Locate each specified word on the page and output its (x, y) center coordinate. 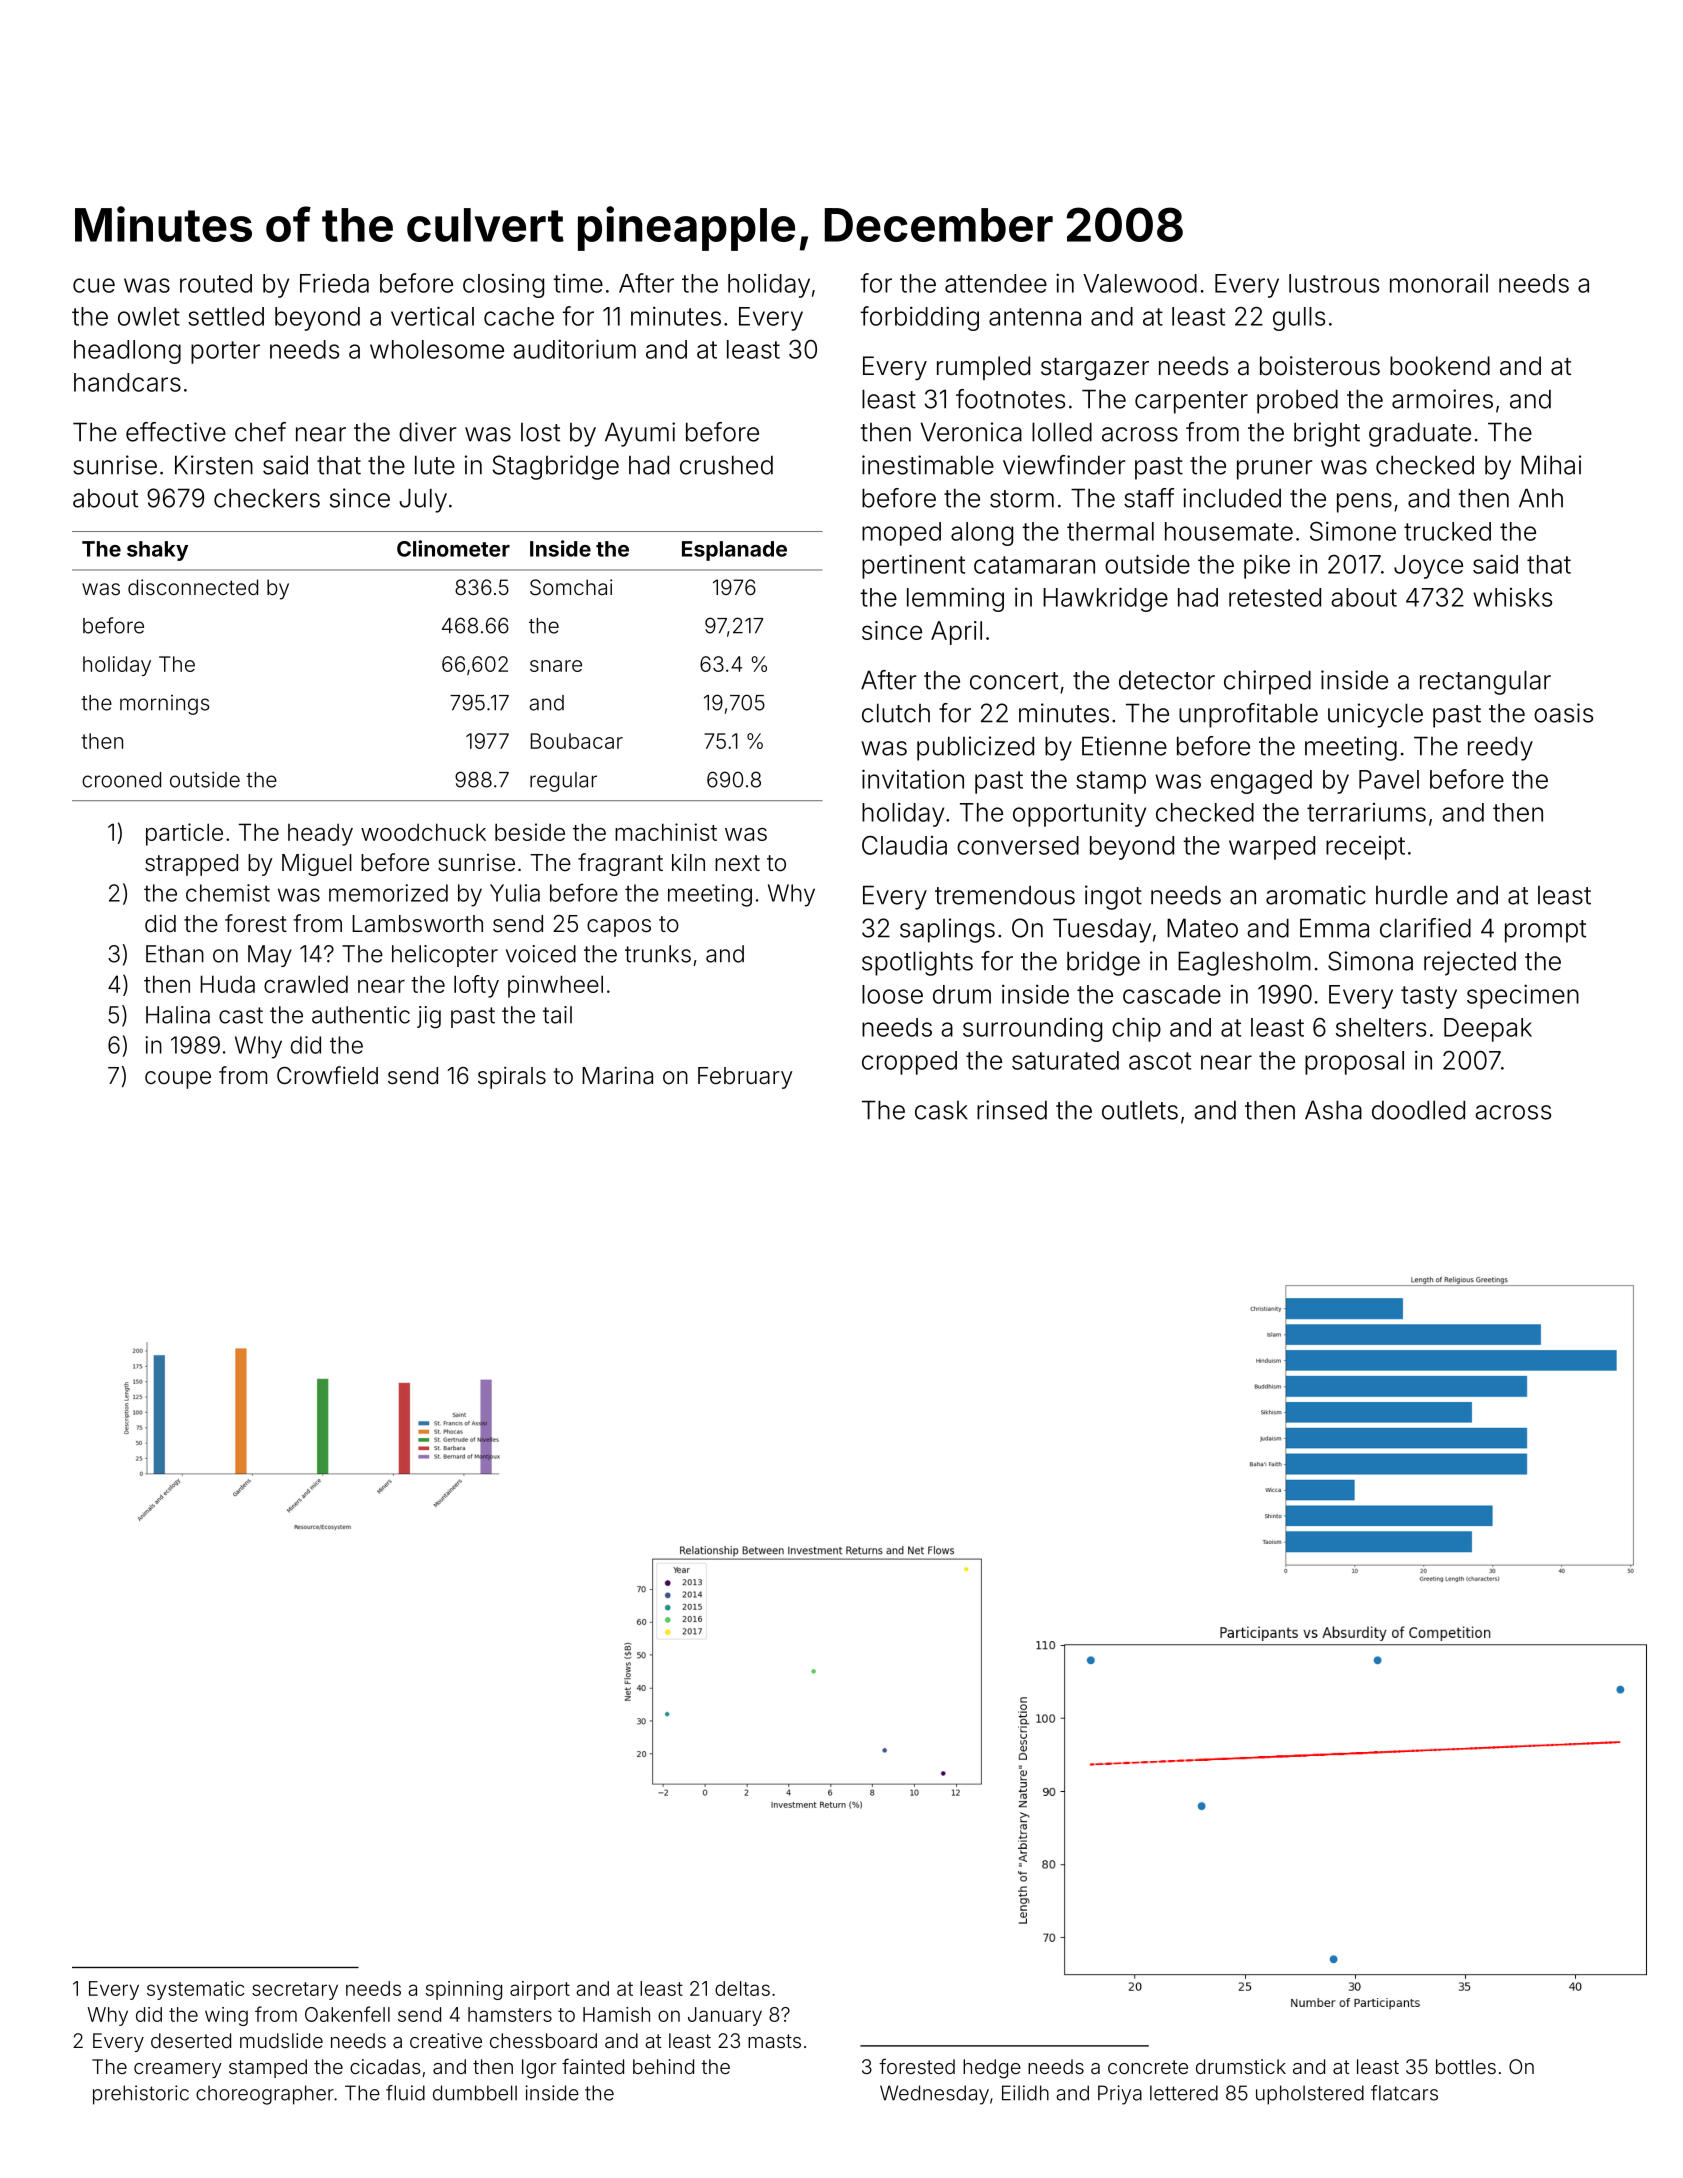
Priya (1120, 2095)
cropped (909, 1063)
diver (427, 432)
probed (1297, 401)
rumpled (983, 368)
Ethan (175, 954)
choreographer (265, 2095)
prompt (1545, 931)
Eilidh (1025, 2093)
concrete (1148, 2067)
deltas (742, 1988)
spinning (464, 1990)
